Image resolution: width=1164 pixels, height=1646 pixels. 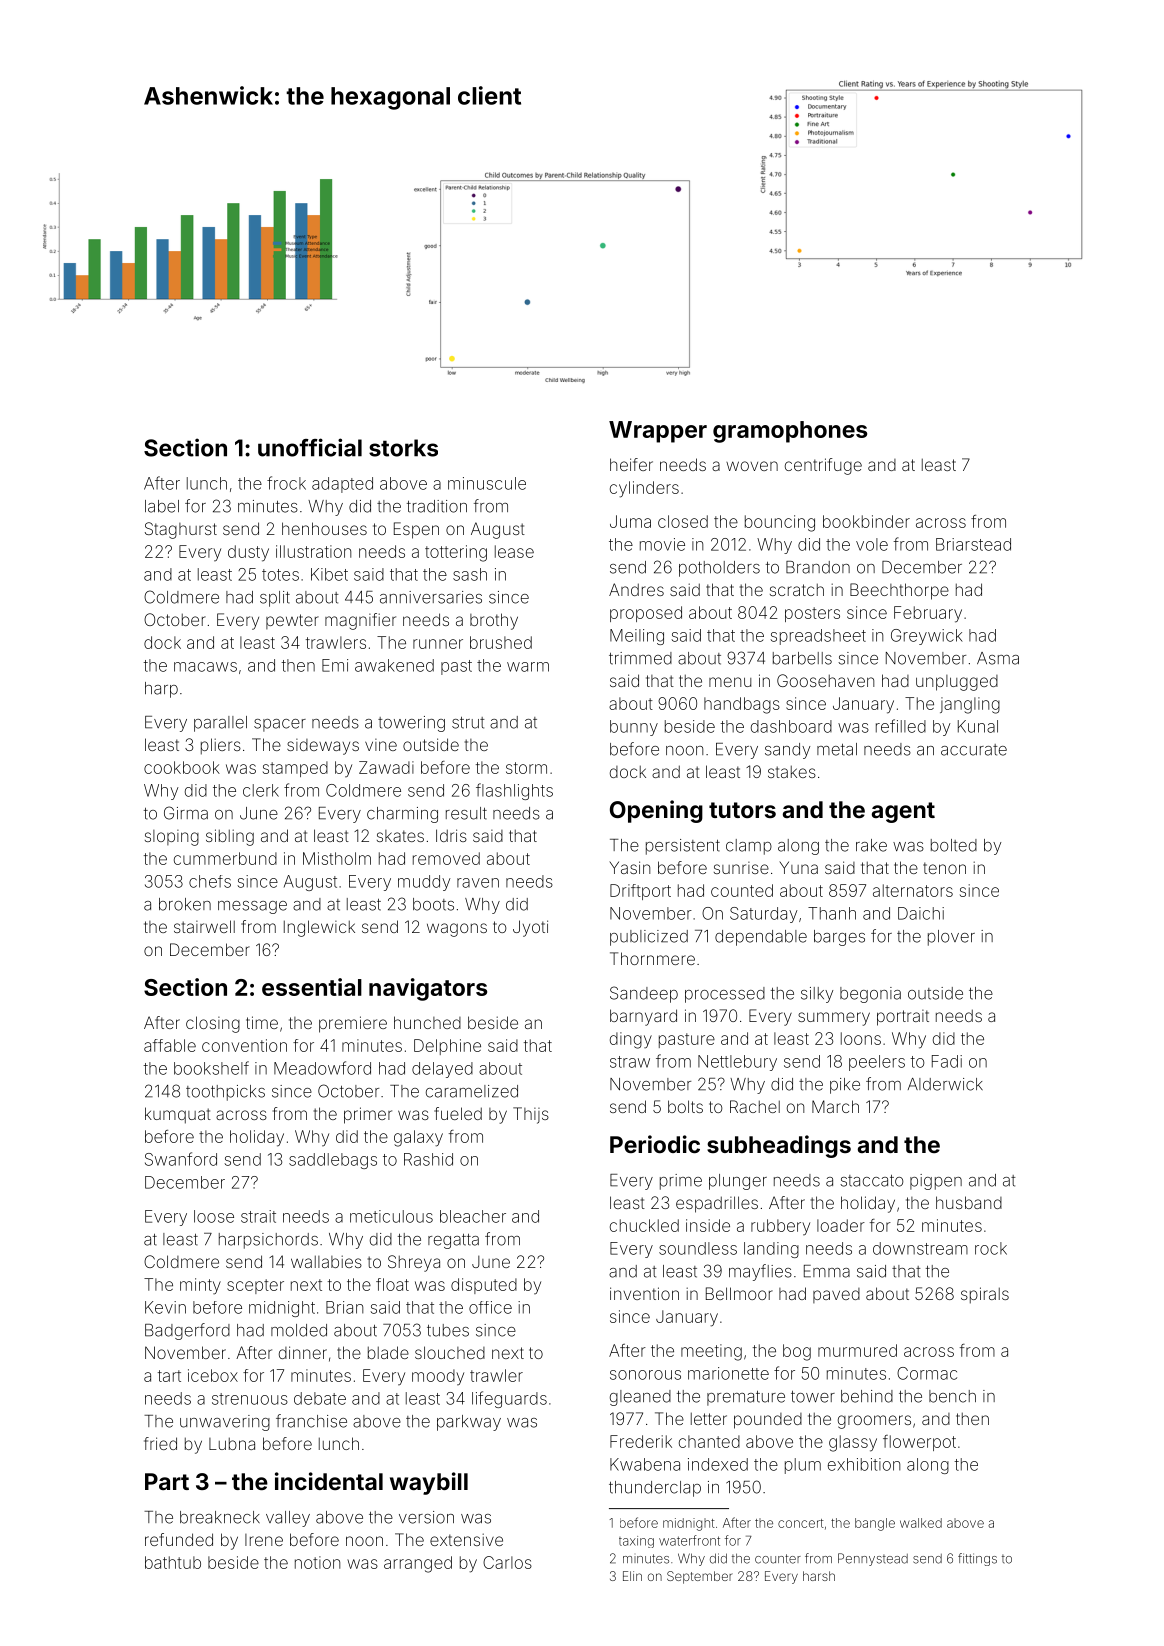 What do you see at coordinates (487, 483) in the image?
I see `minuscule` at bounding box center [487, 483].
